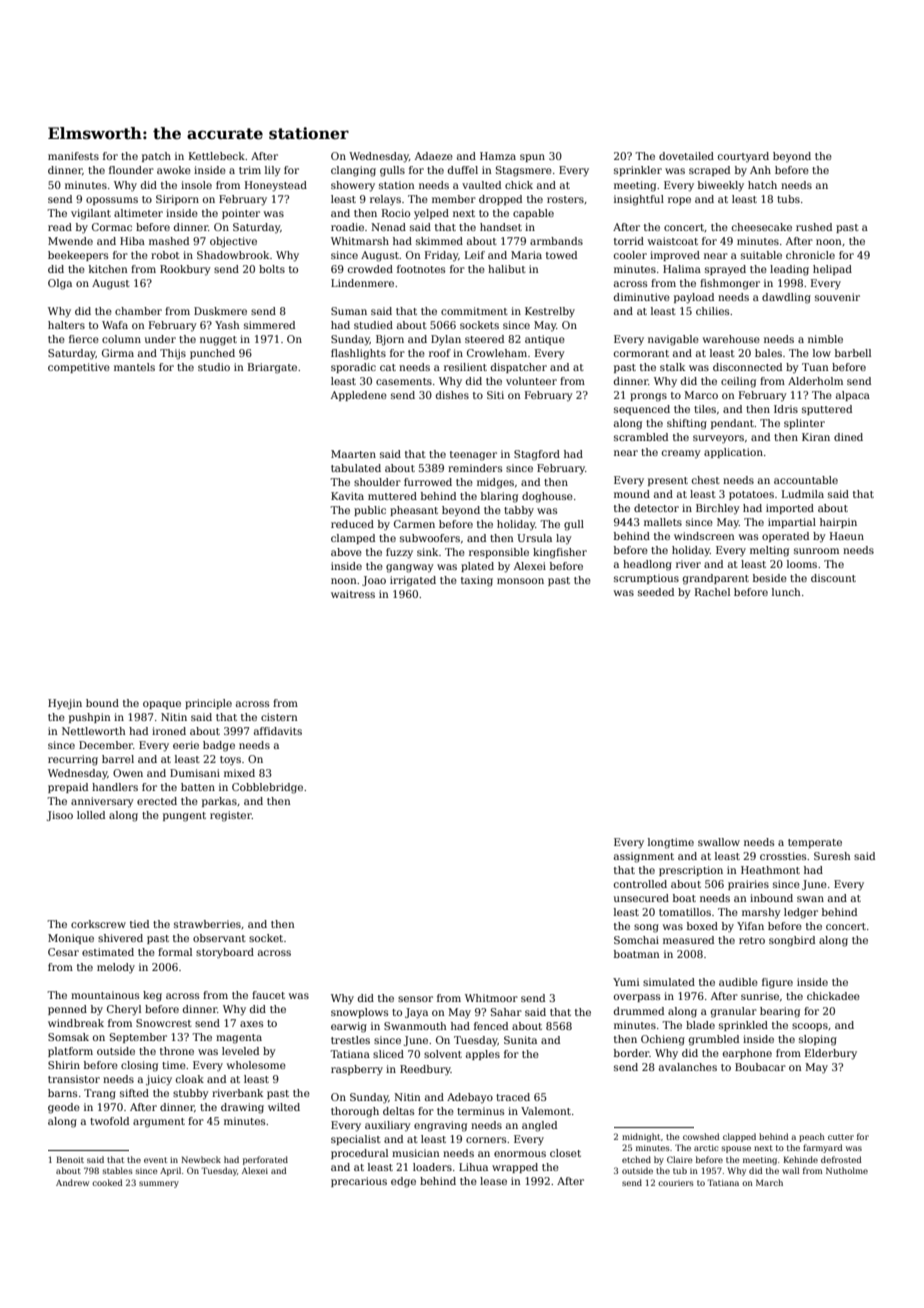  I want to click on manifests, so click(73, 156).
